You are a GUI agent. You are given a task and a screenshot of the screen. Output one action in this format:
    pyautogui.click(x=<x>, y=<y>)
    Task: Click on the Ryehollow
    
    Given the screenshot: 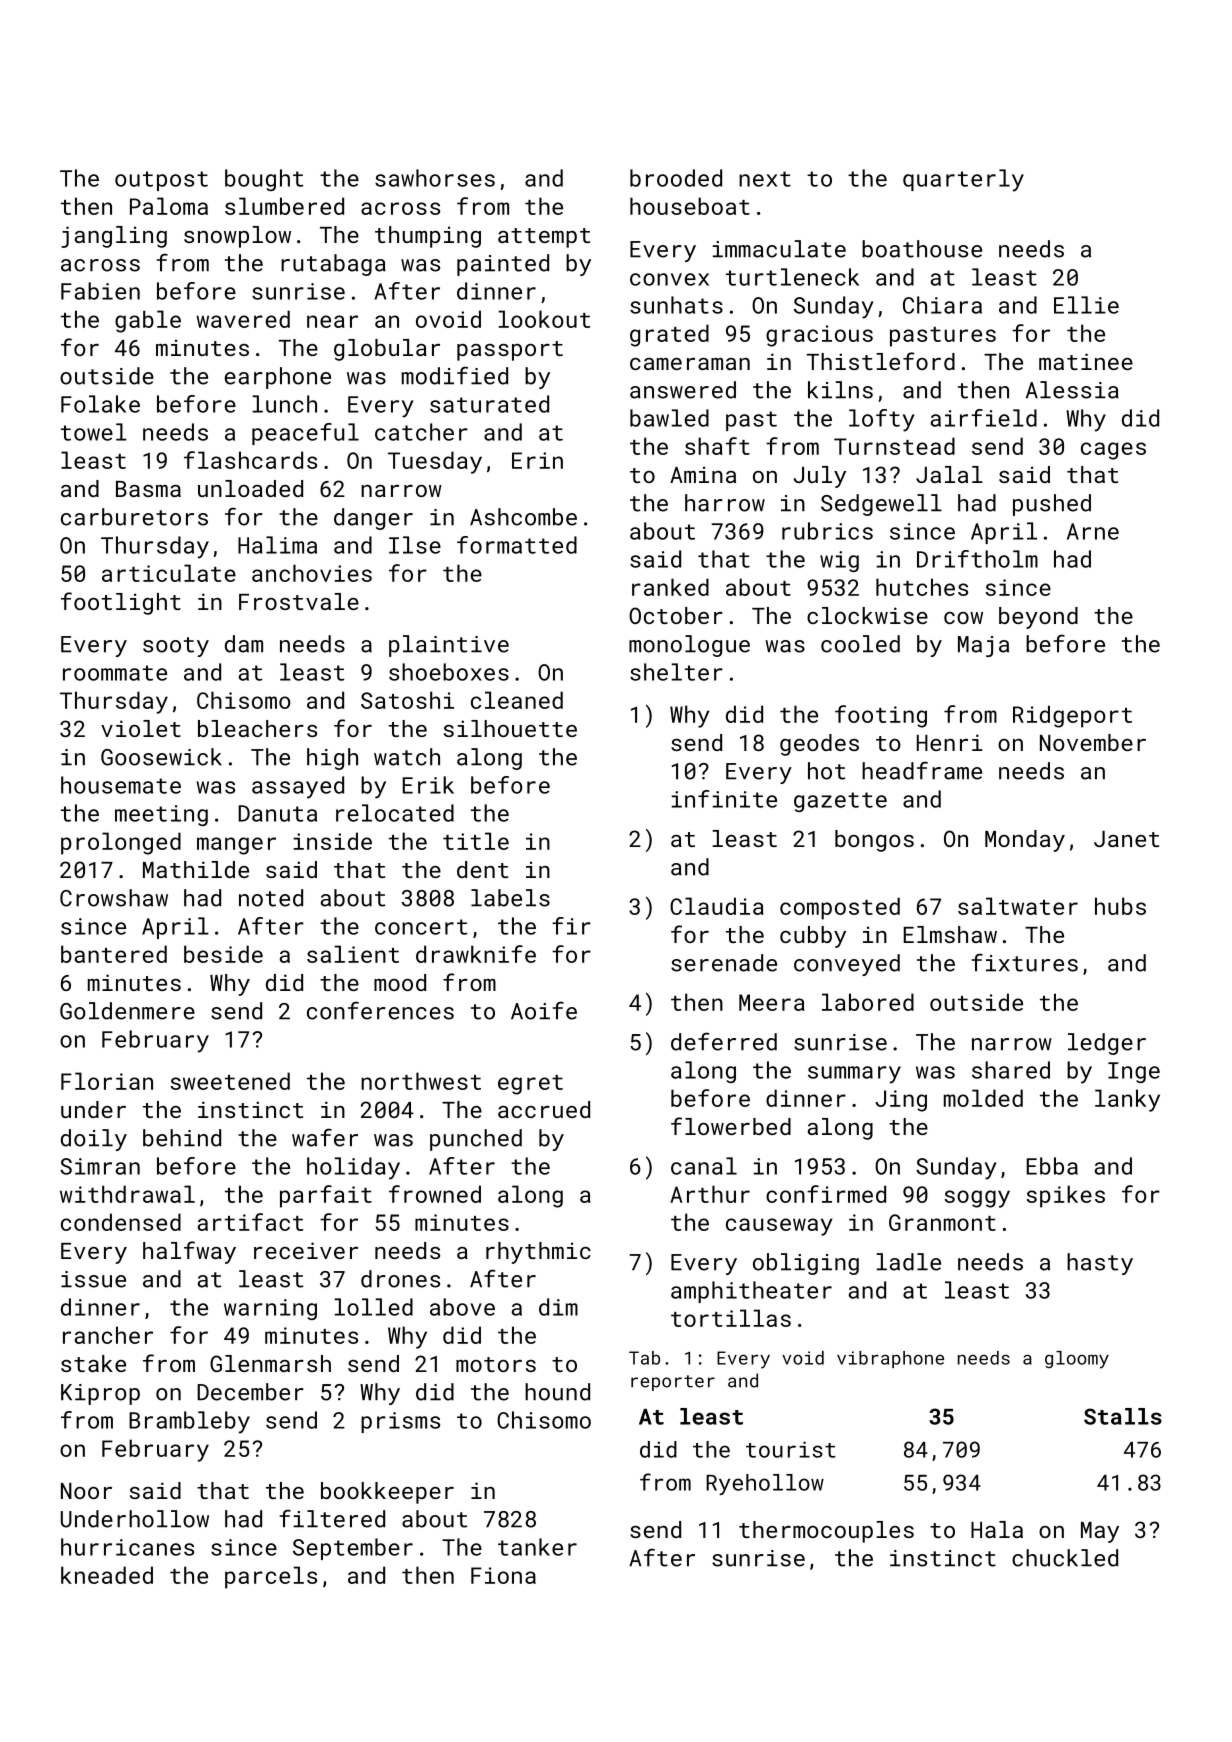 What is the action you would take?
    pyautogui.click(x=765, y=1484)
